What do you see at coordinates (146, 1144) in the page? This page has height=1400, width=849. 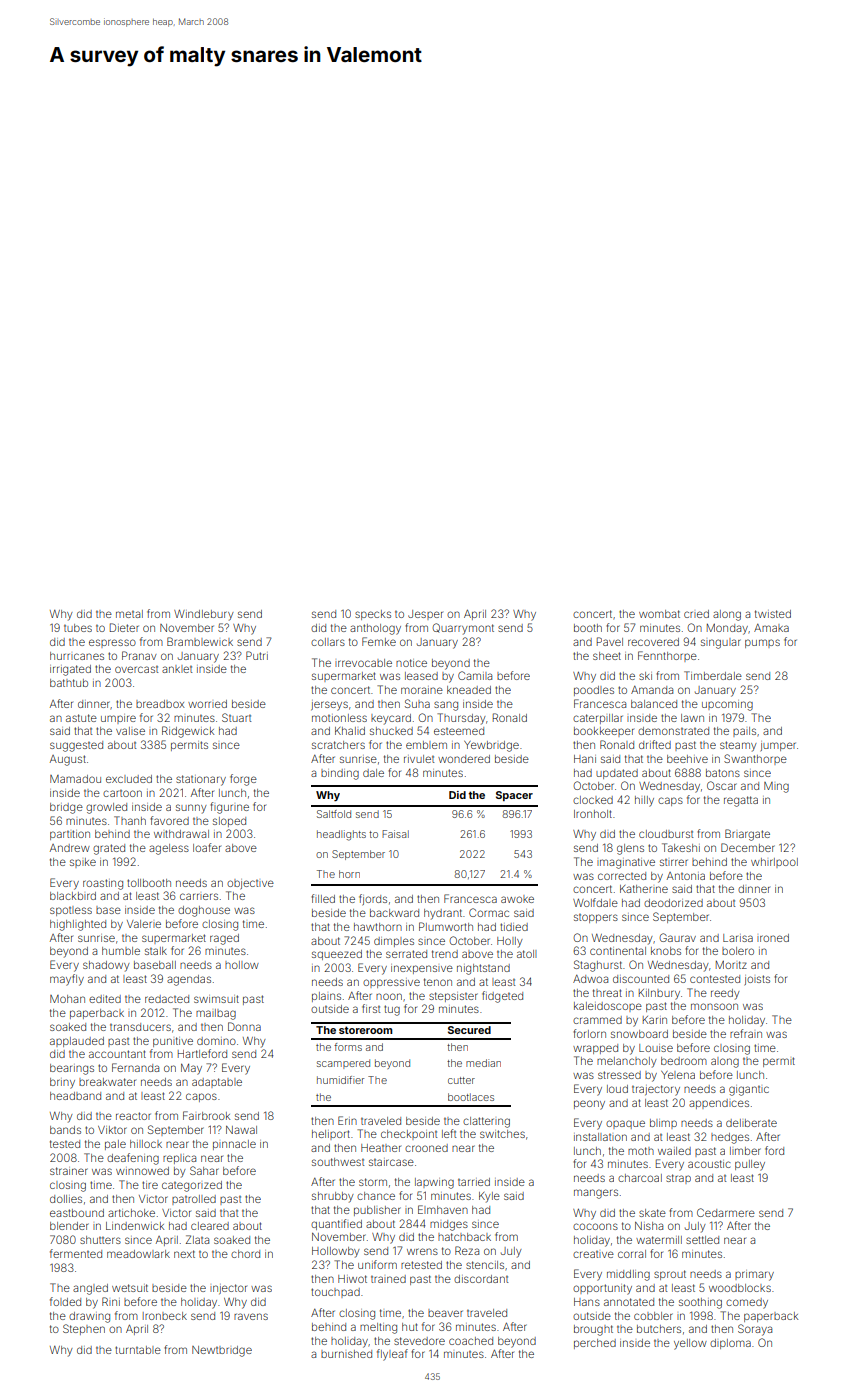 I see `hillock` at bounding box center [146, 1144].
